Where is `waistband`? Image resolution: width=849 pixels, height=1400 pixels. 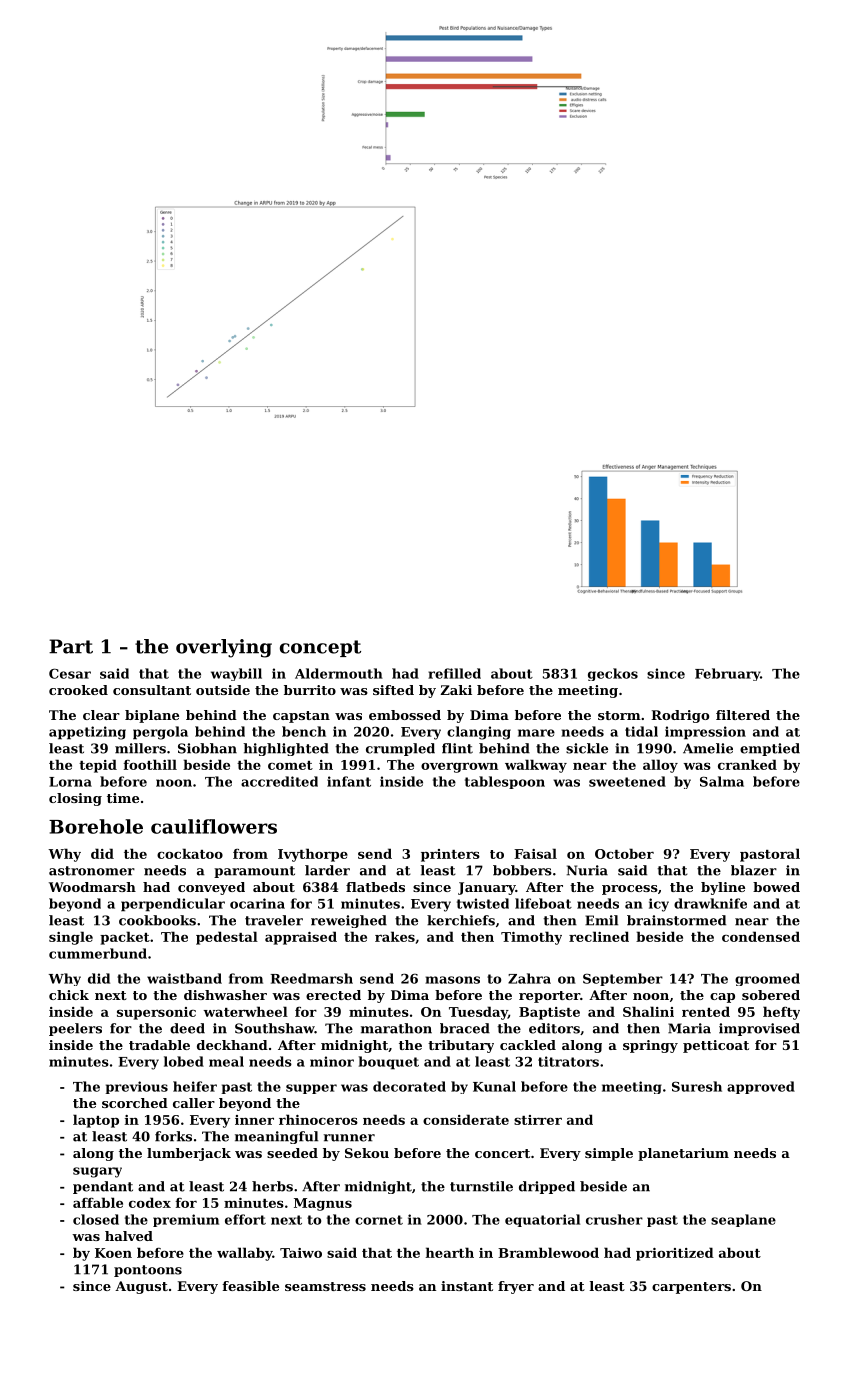
waistband is located at coordinates (184, 978).
